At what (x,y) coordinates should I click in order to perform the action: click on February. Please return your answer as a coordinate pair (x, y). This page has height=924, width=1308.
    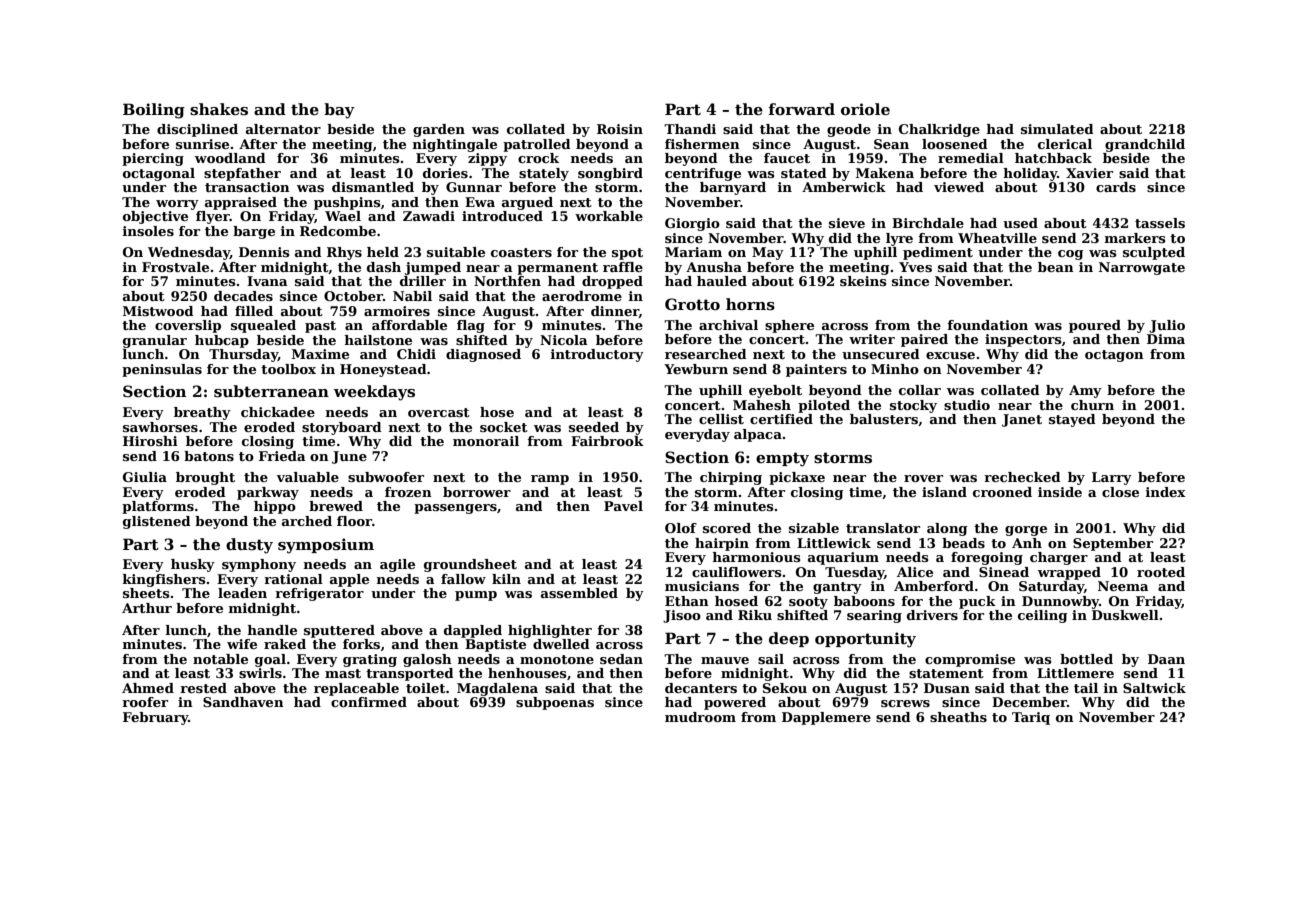
    Looking at the image, I should click on (155, 718).
